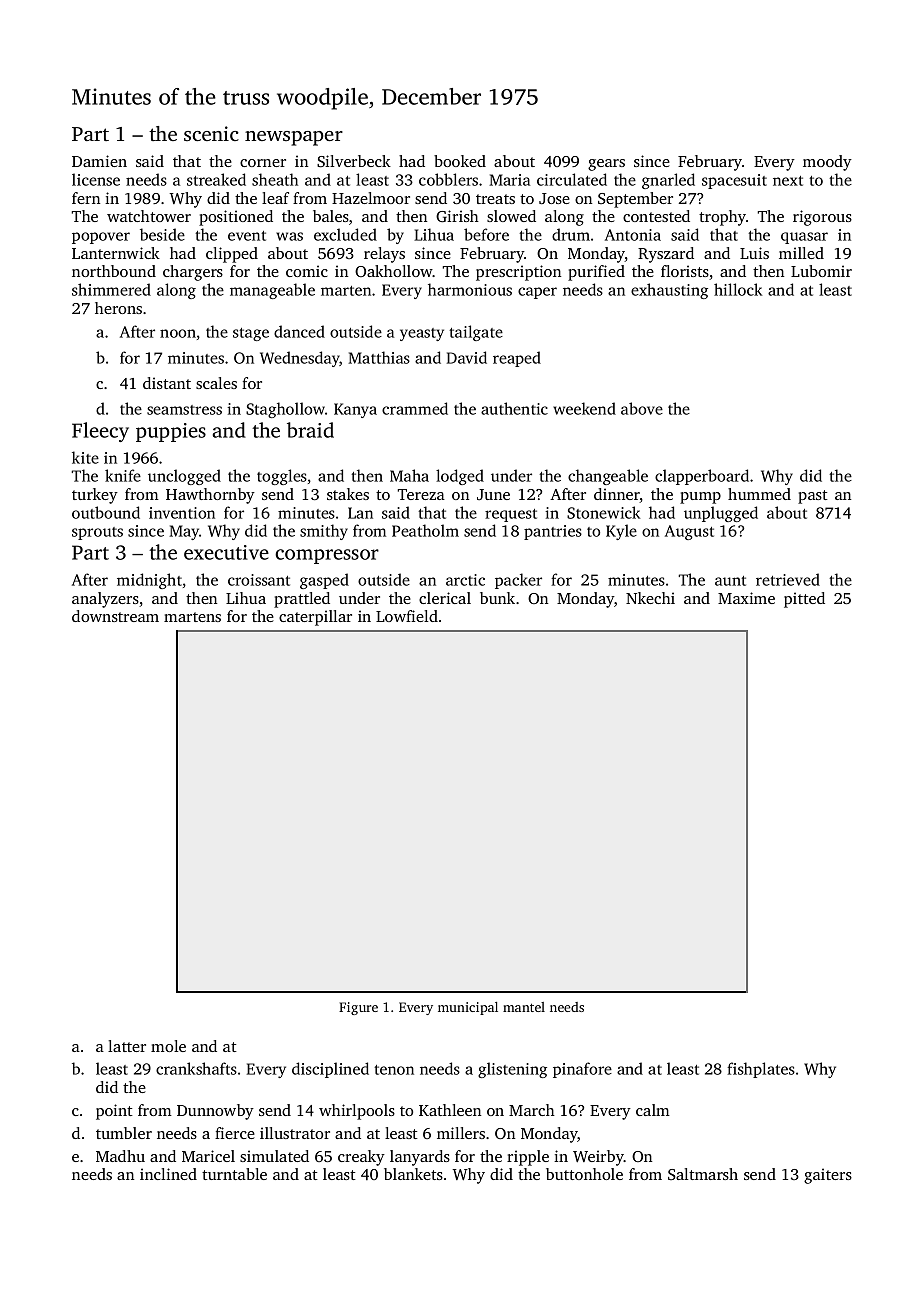  What do you see at coordinates (413, 1174) in the screenshot?
I see `blankets` at bounding box center [413, 1174].
